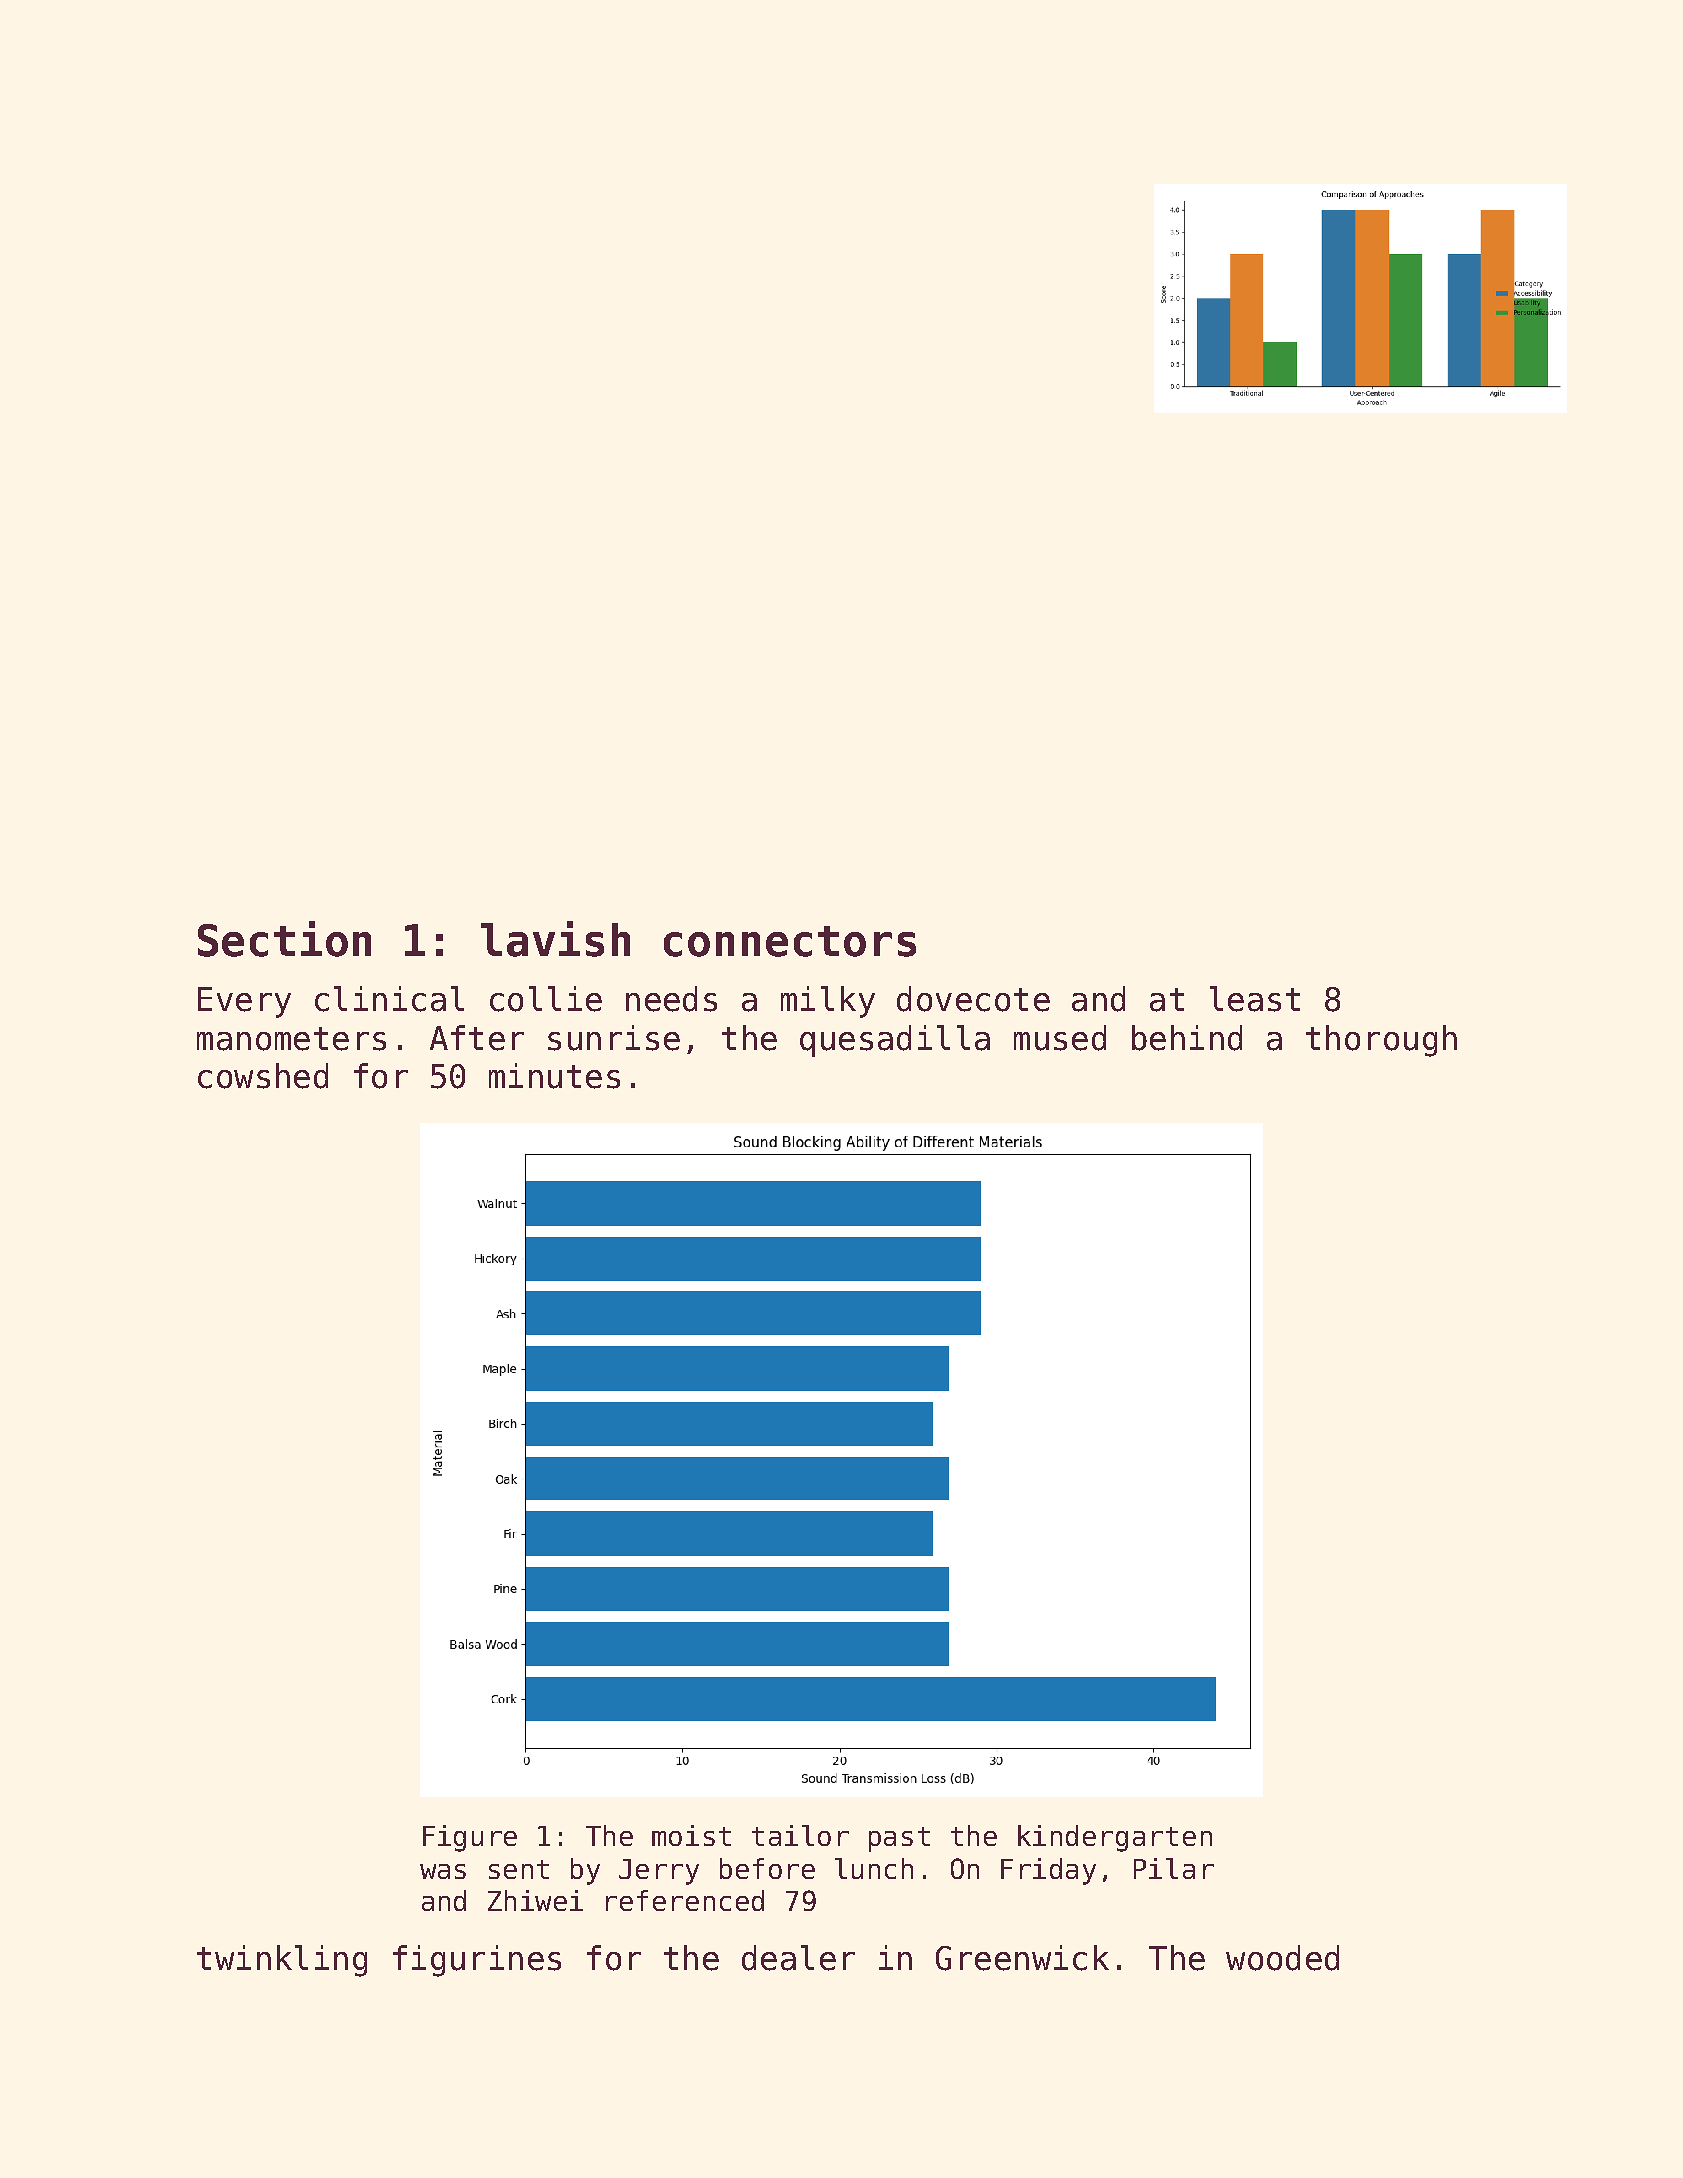 Image resolution: width=1683 pixels, height=2178 pixels. Describe the element at coordinates (895, 1041) in the screenshot. I see `quesadilla` at that location.
